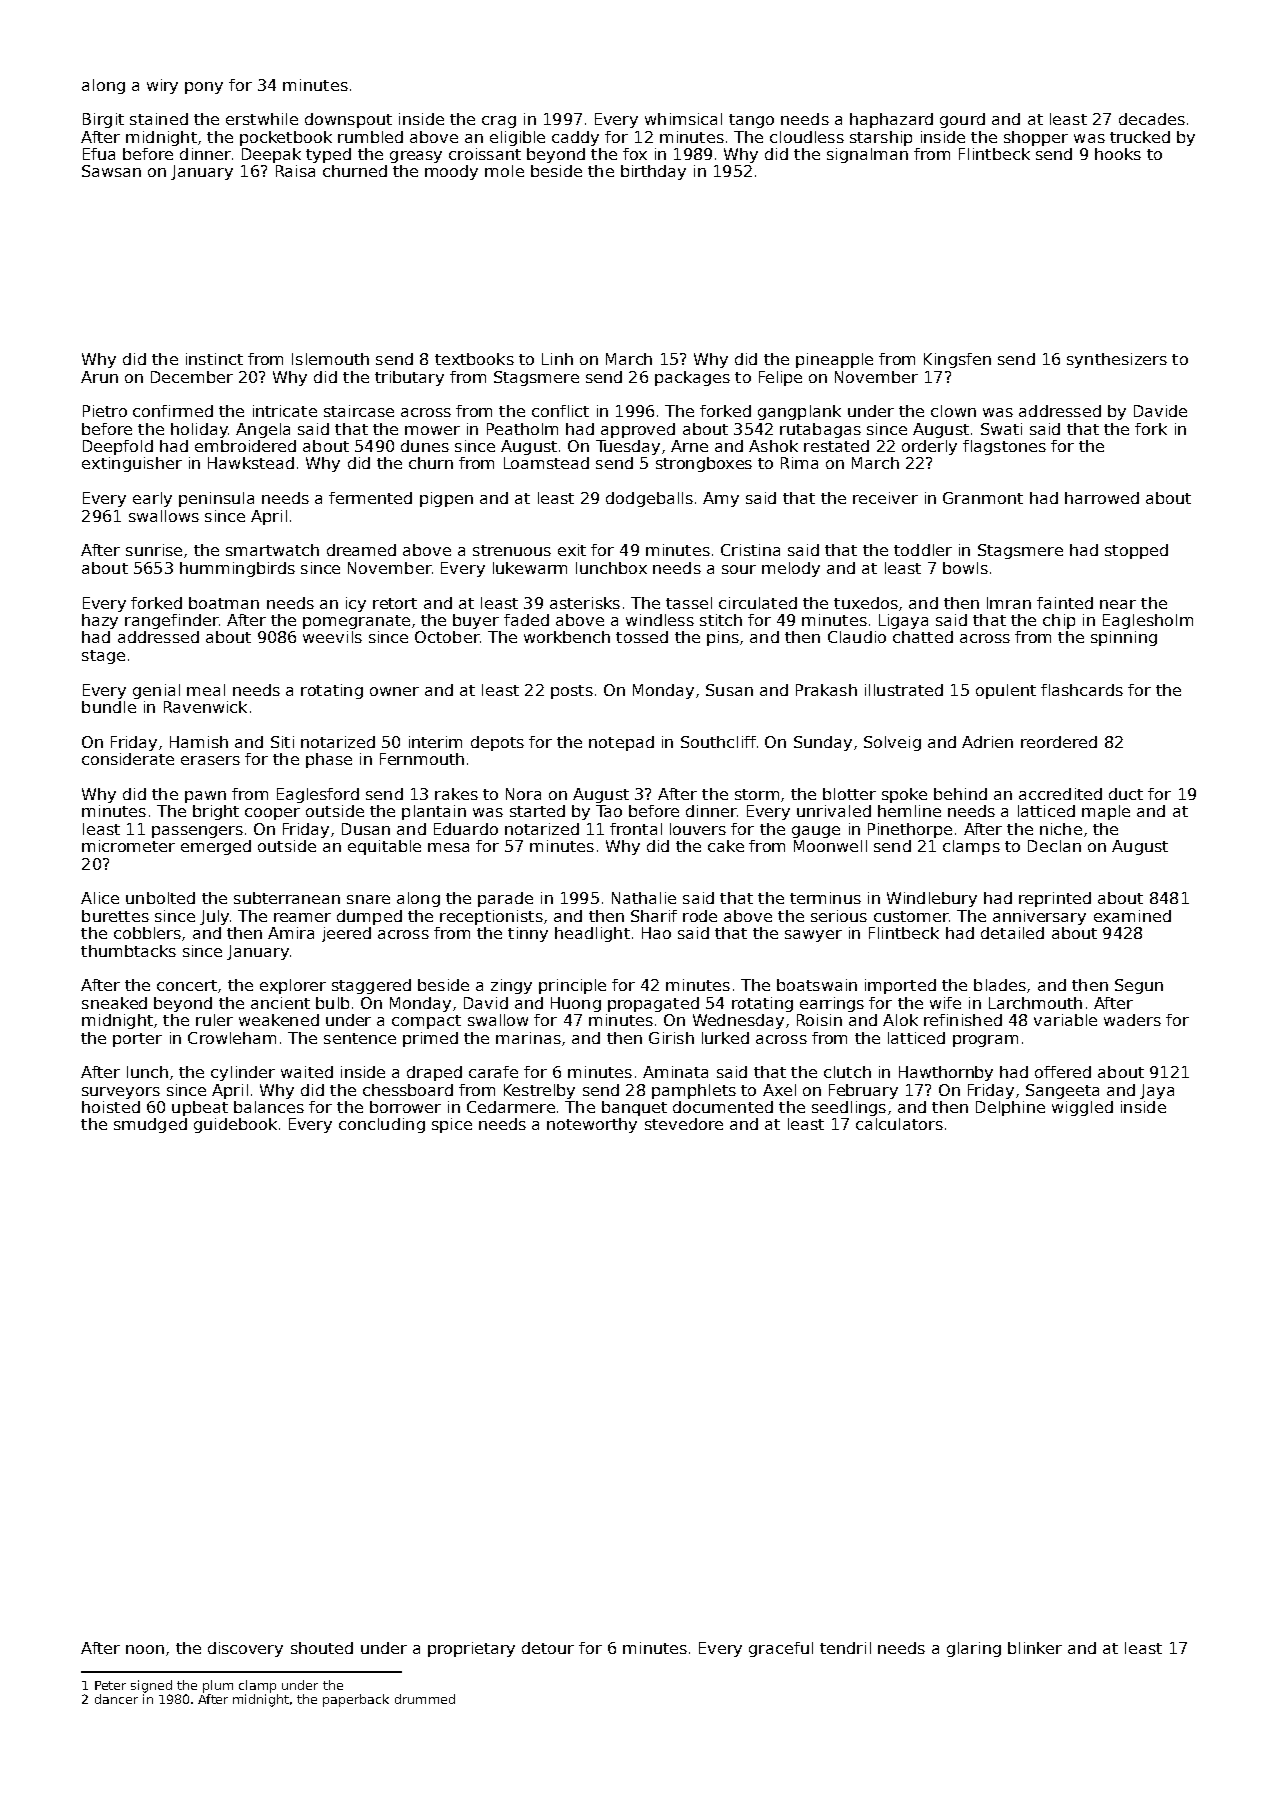 The height and width of the screenshot is (1808, 1279). What do you see at coordinates (322, 1648) in the screenshot?
I see `shouted` at bounding box center [322, 1648].
